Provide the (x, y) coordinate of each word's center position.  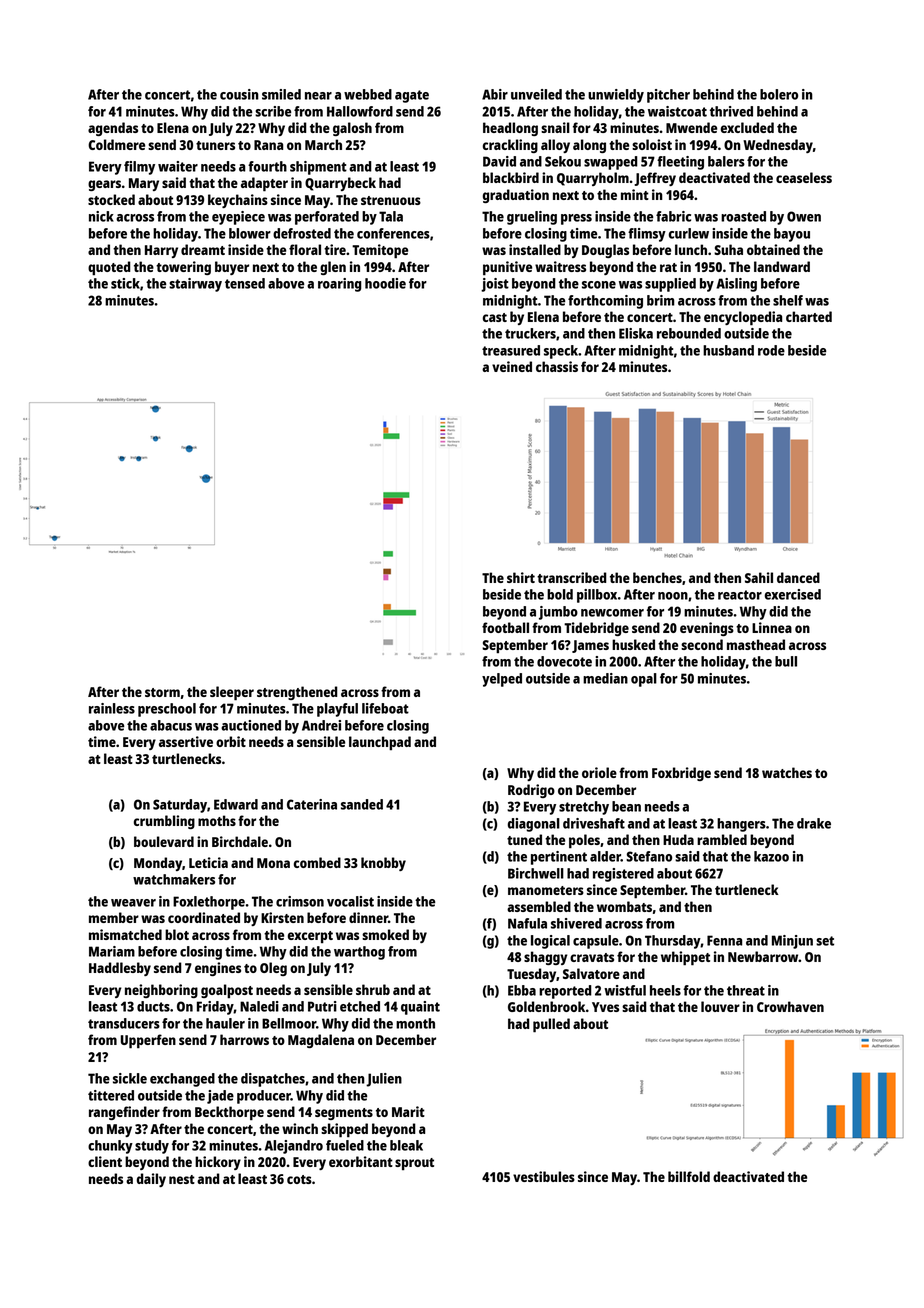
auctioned (251, 725)
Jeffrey (655, 179)
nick (101, 216)
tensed (245, 283)
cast (495, 317)
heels (665, 990)
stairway (195, 285)
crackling (510, 146)
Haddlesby (120, 969)
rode (771, 350)
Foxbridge (681, 774)
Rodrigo (531, 791)
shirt (521, 577)
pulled (551, 1025)
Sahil (759, 577)
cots (299, 1179)
